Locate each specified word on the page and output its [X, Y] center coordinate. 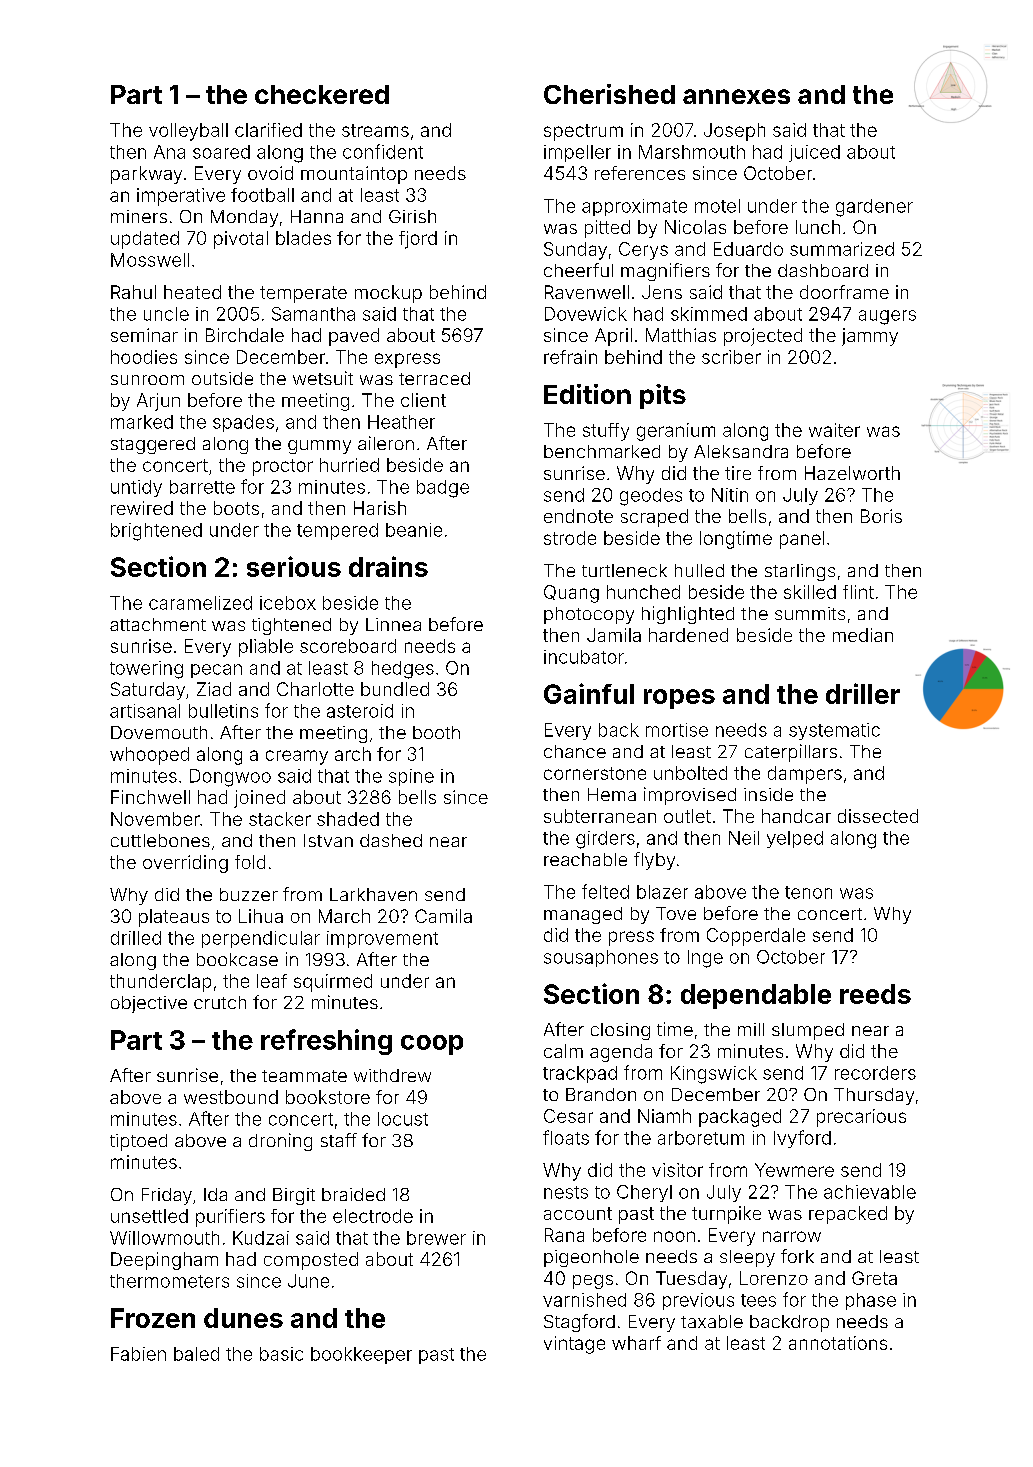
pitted [607, 229]
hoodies [144, 357]
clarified [268, 130]
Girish [412, 216]
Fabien [138, 1354]
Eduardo [748, 249]
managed [583, 915]
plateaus [174, 918]
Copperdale [756, 937]
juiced [814, 153]
